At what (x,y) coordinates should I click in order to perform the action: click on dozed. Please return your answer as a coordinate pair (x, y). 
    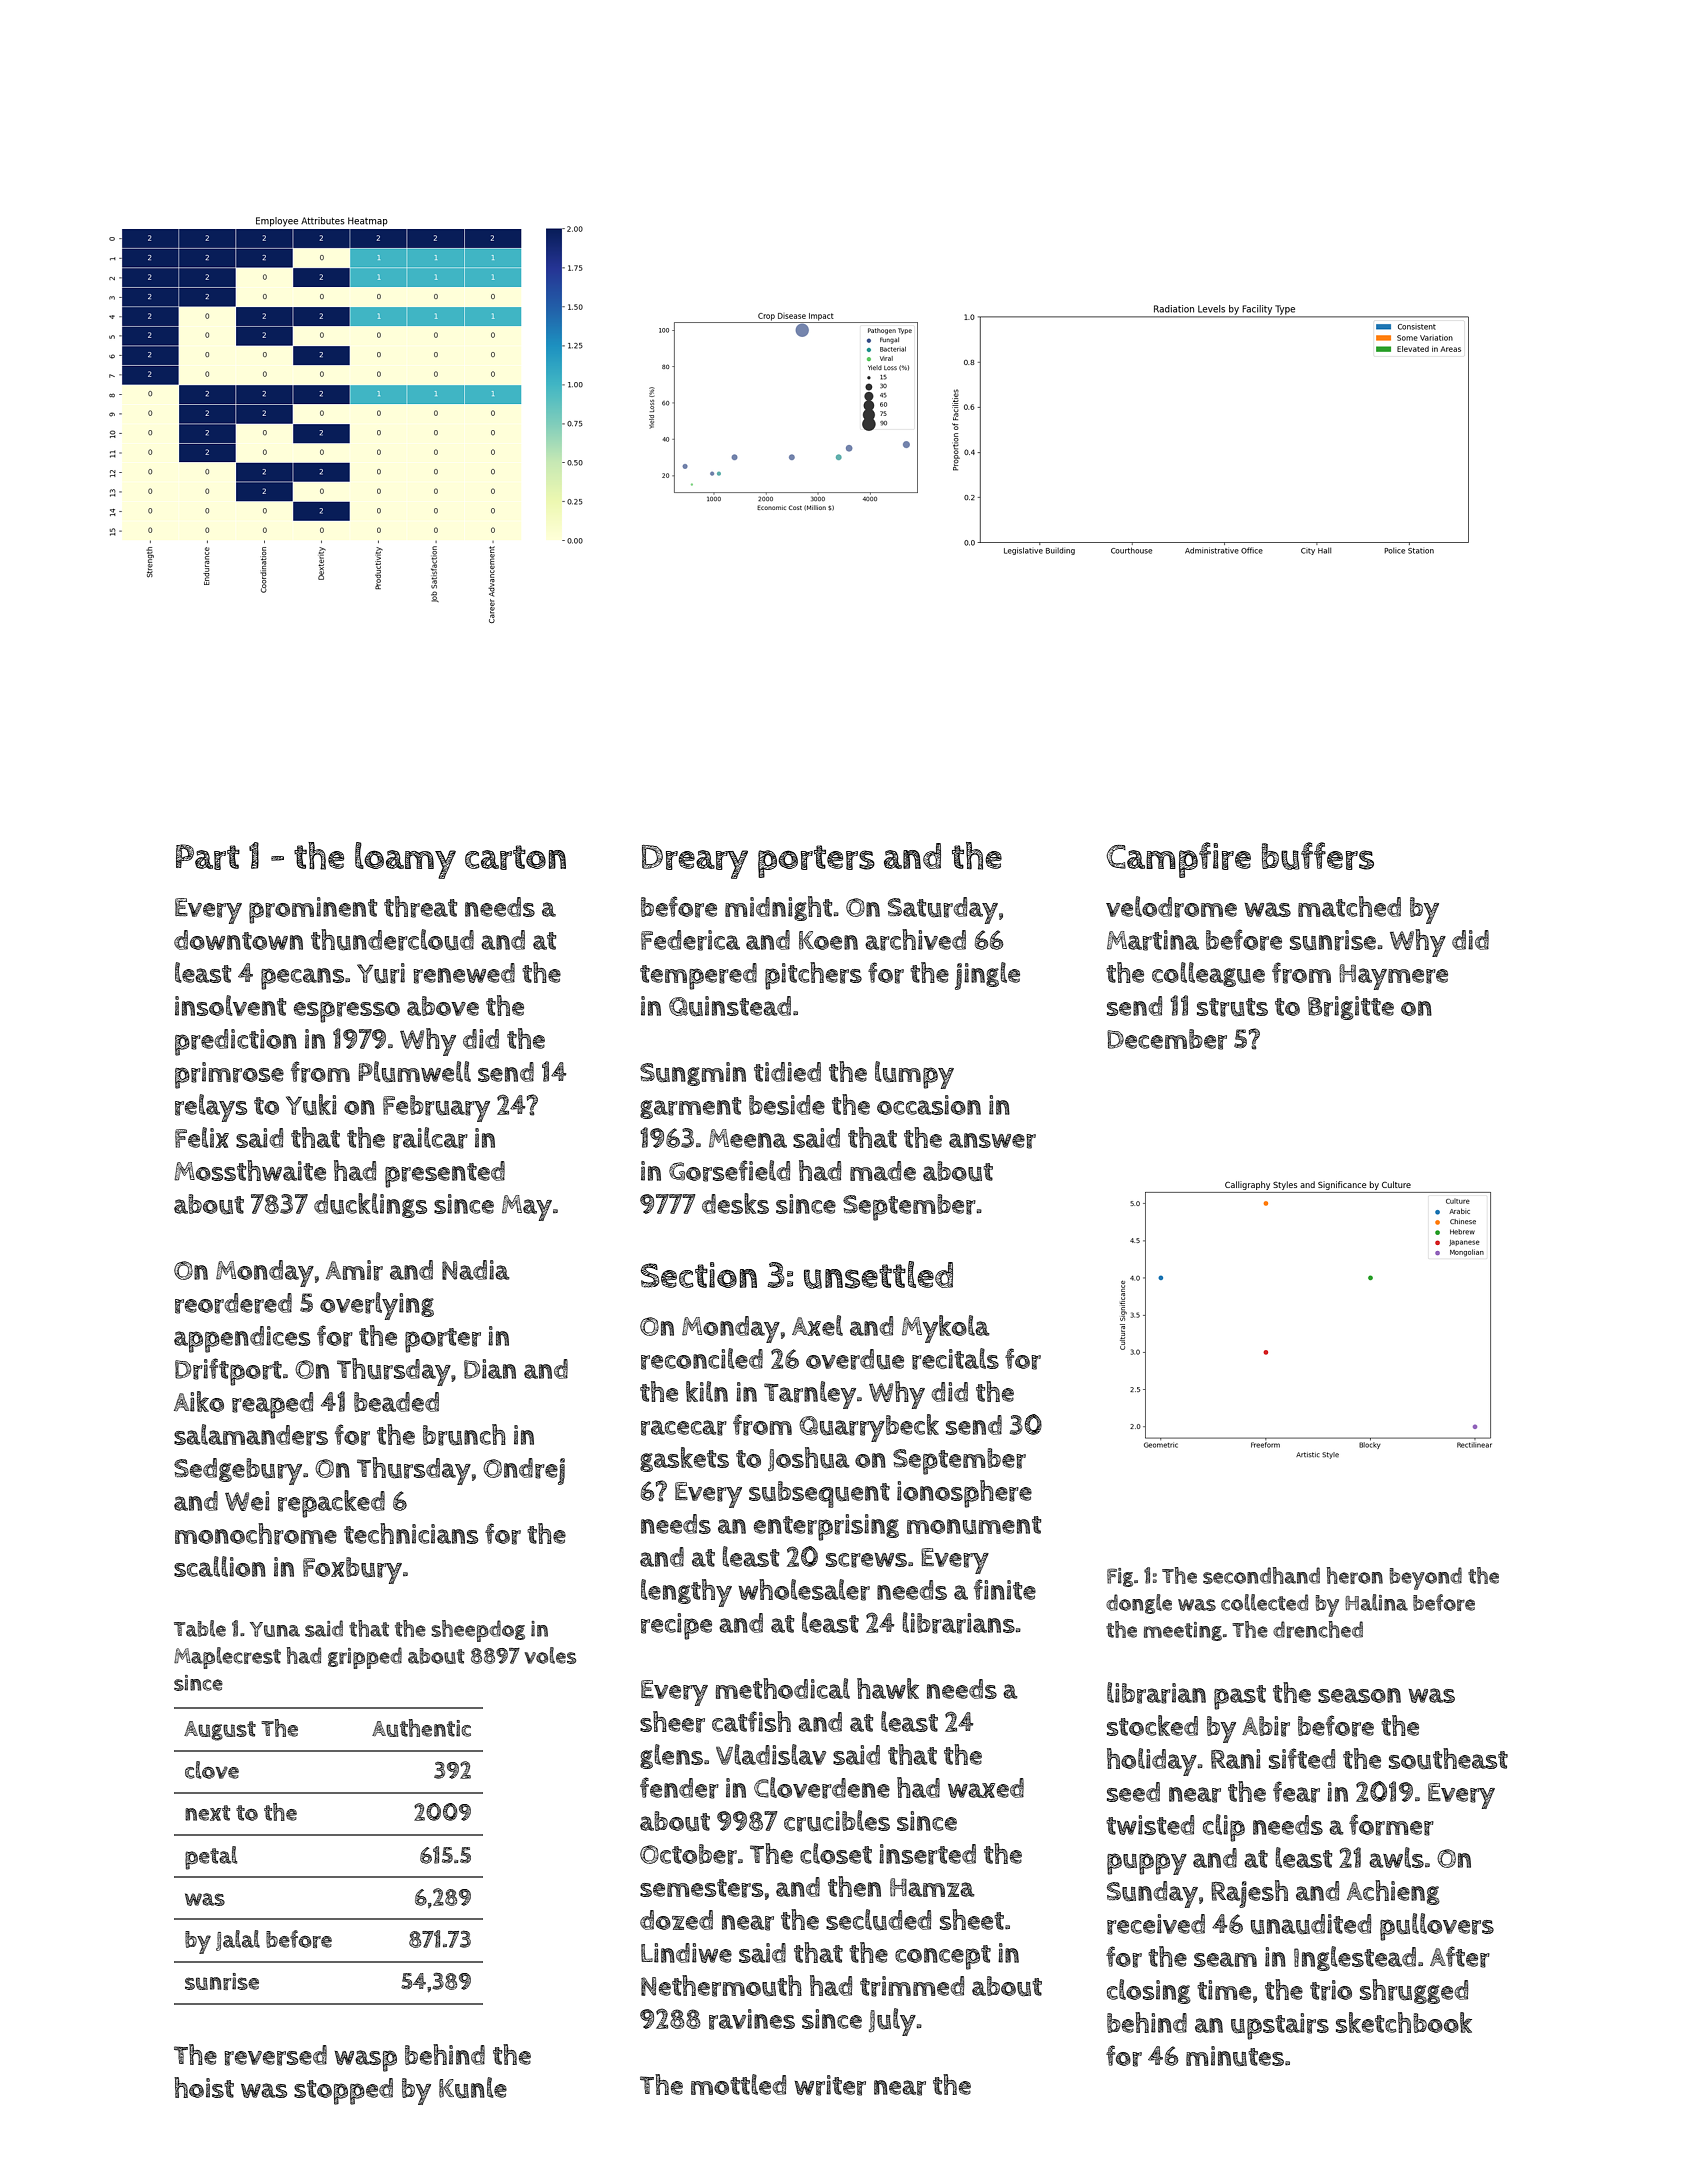
    Looking at the image, I should click on (676, 1920).
